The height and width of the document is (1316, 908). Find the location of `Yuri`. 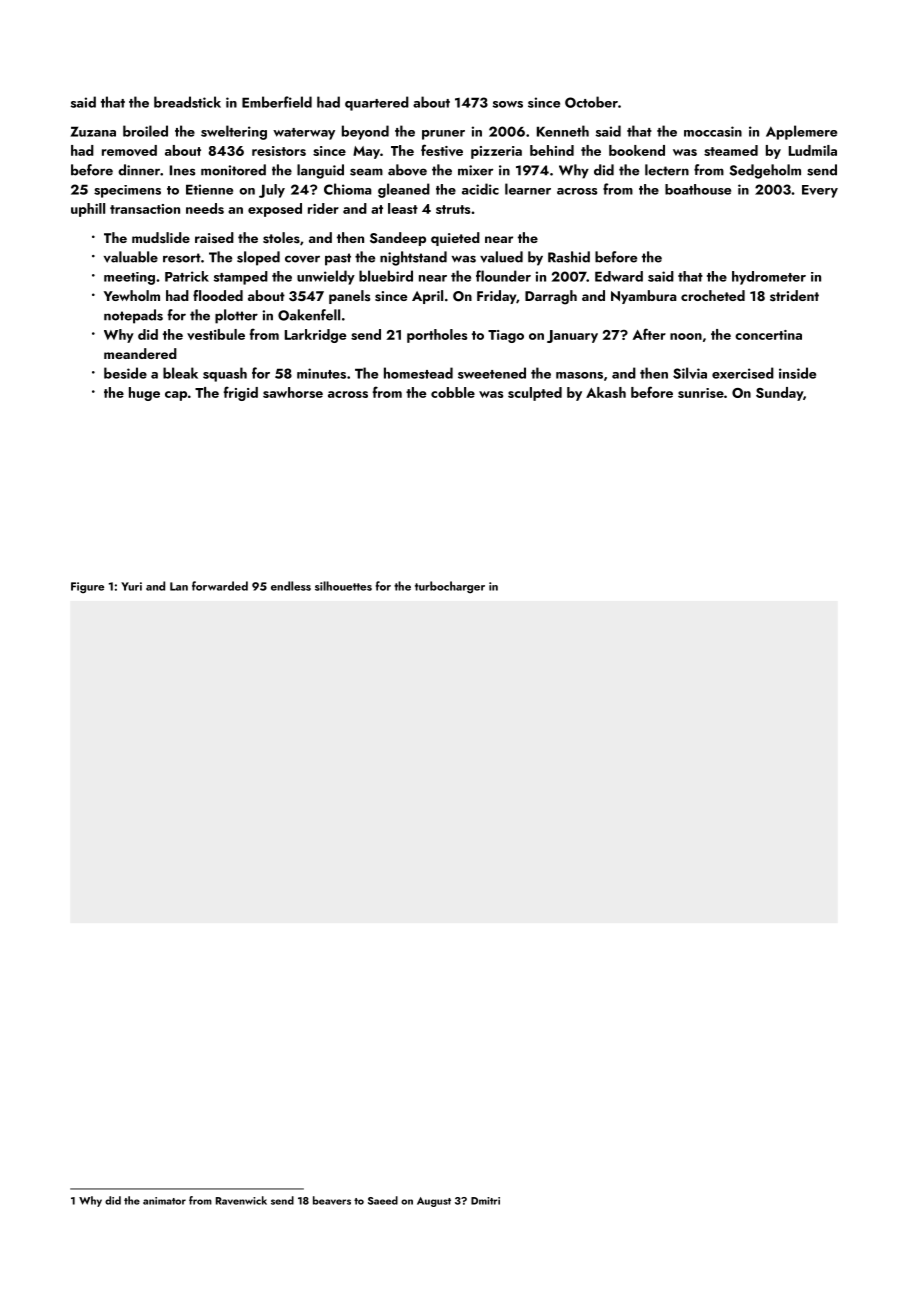

Yuri is located at coordinates (131, 586).
